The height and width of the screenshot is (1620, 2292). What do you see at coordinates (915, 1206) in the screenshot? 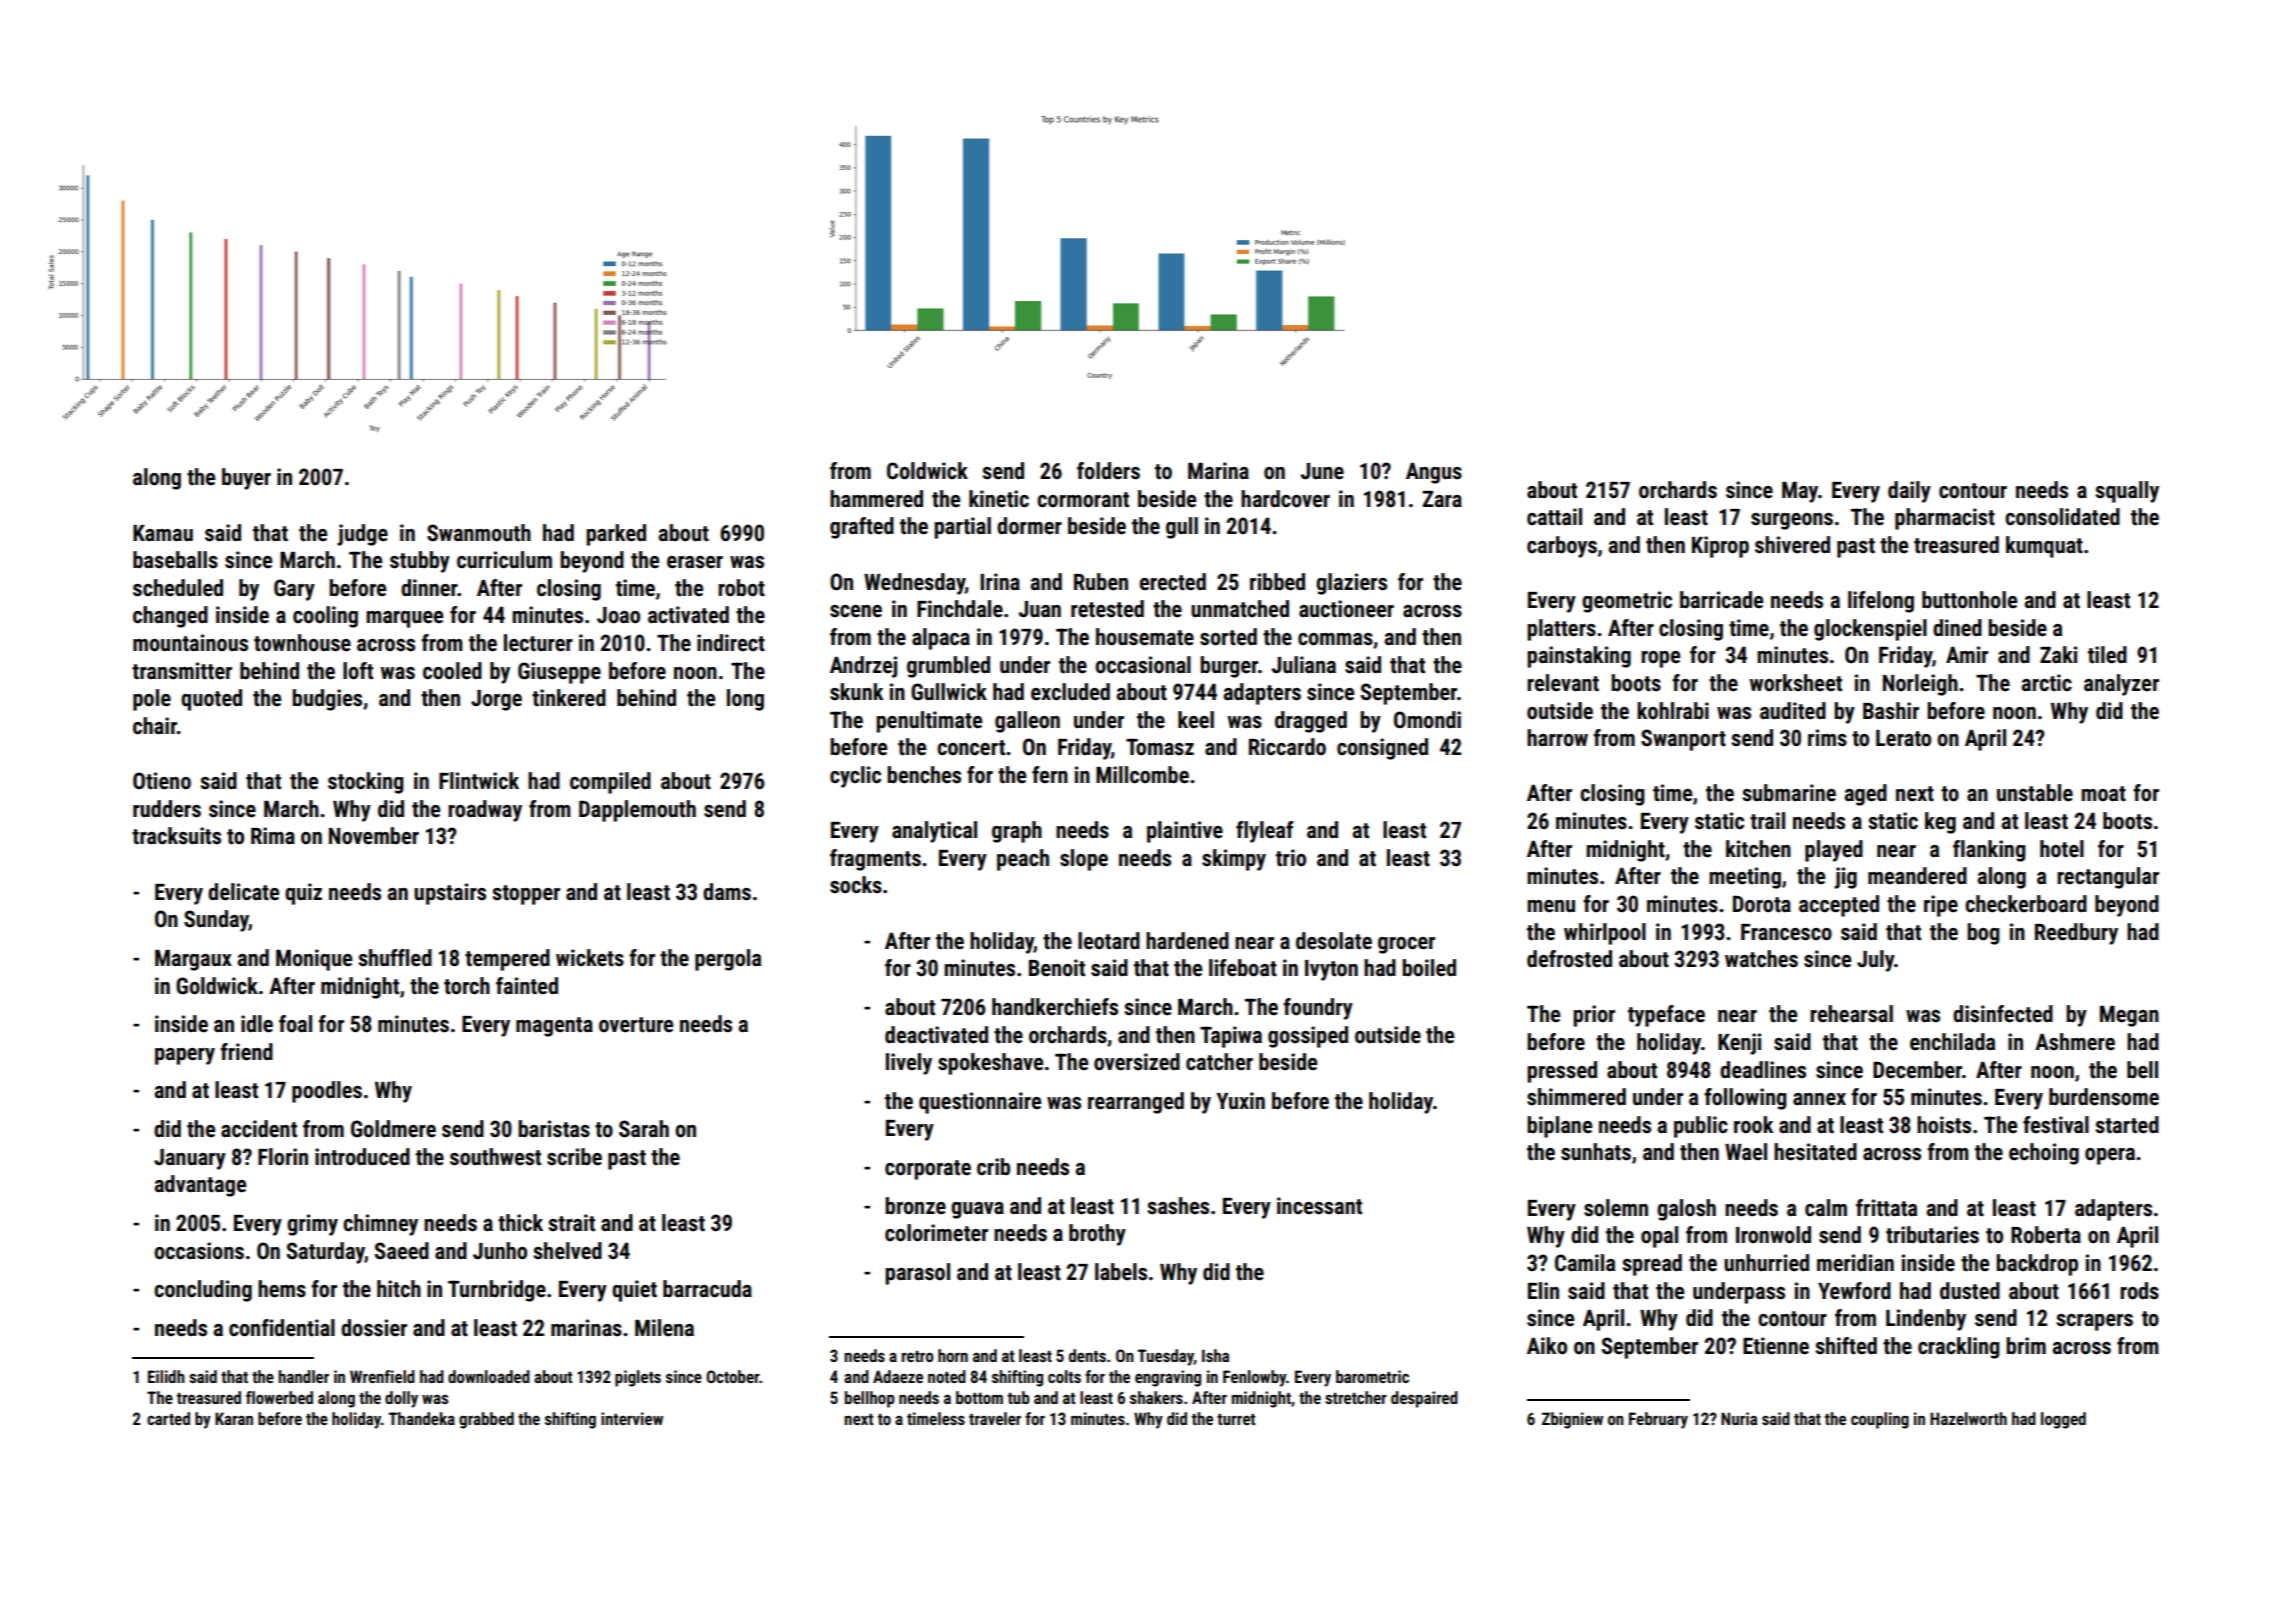
I see `bronze` at bounding box center [915, 1206].
